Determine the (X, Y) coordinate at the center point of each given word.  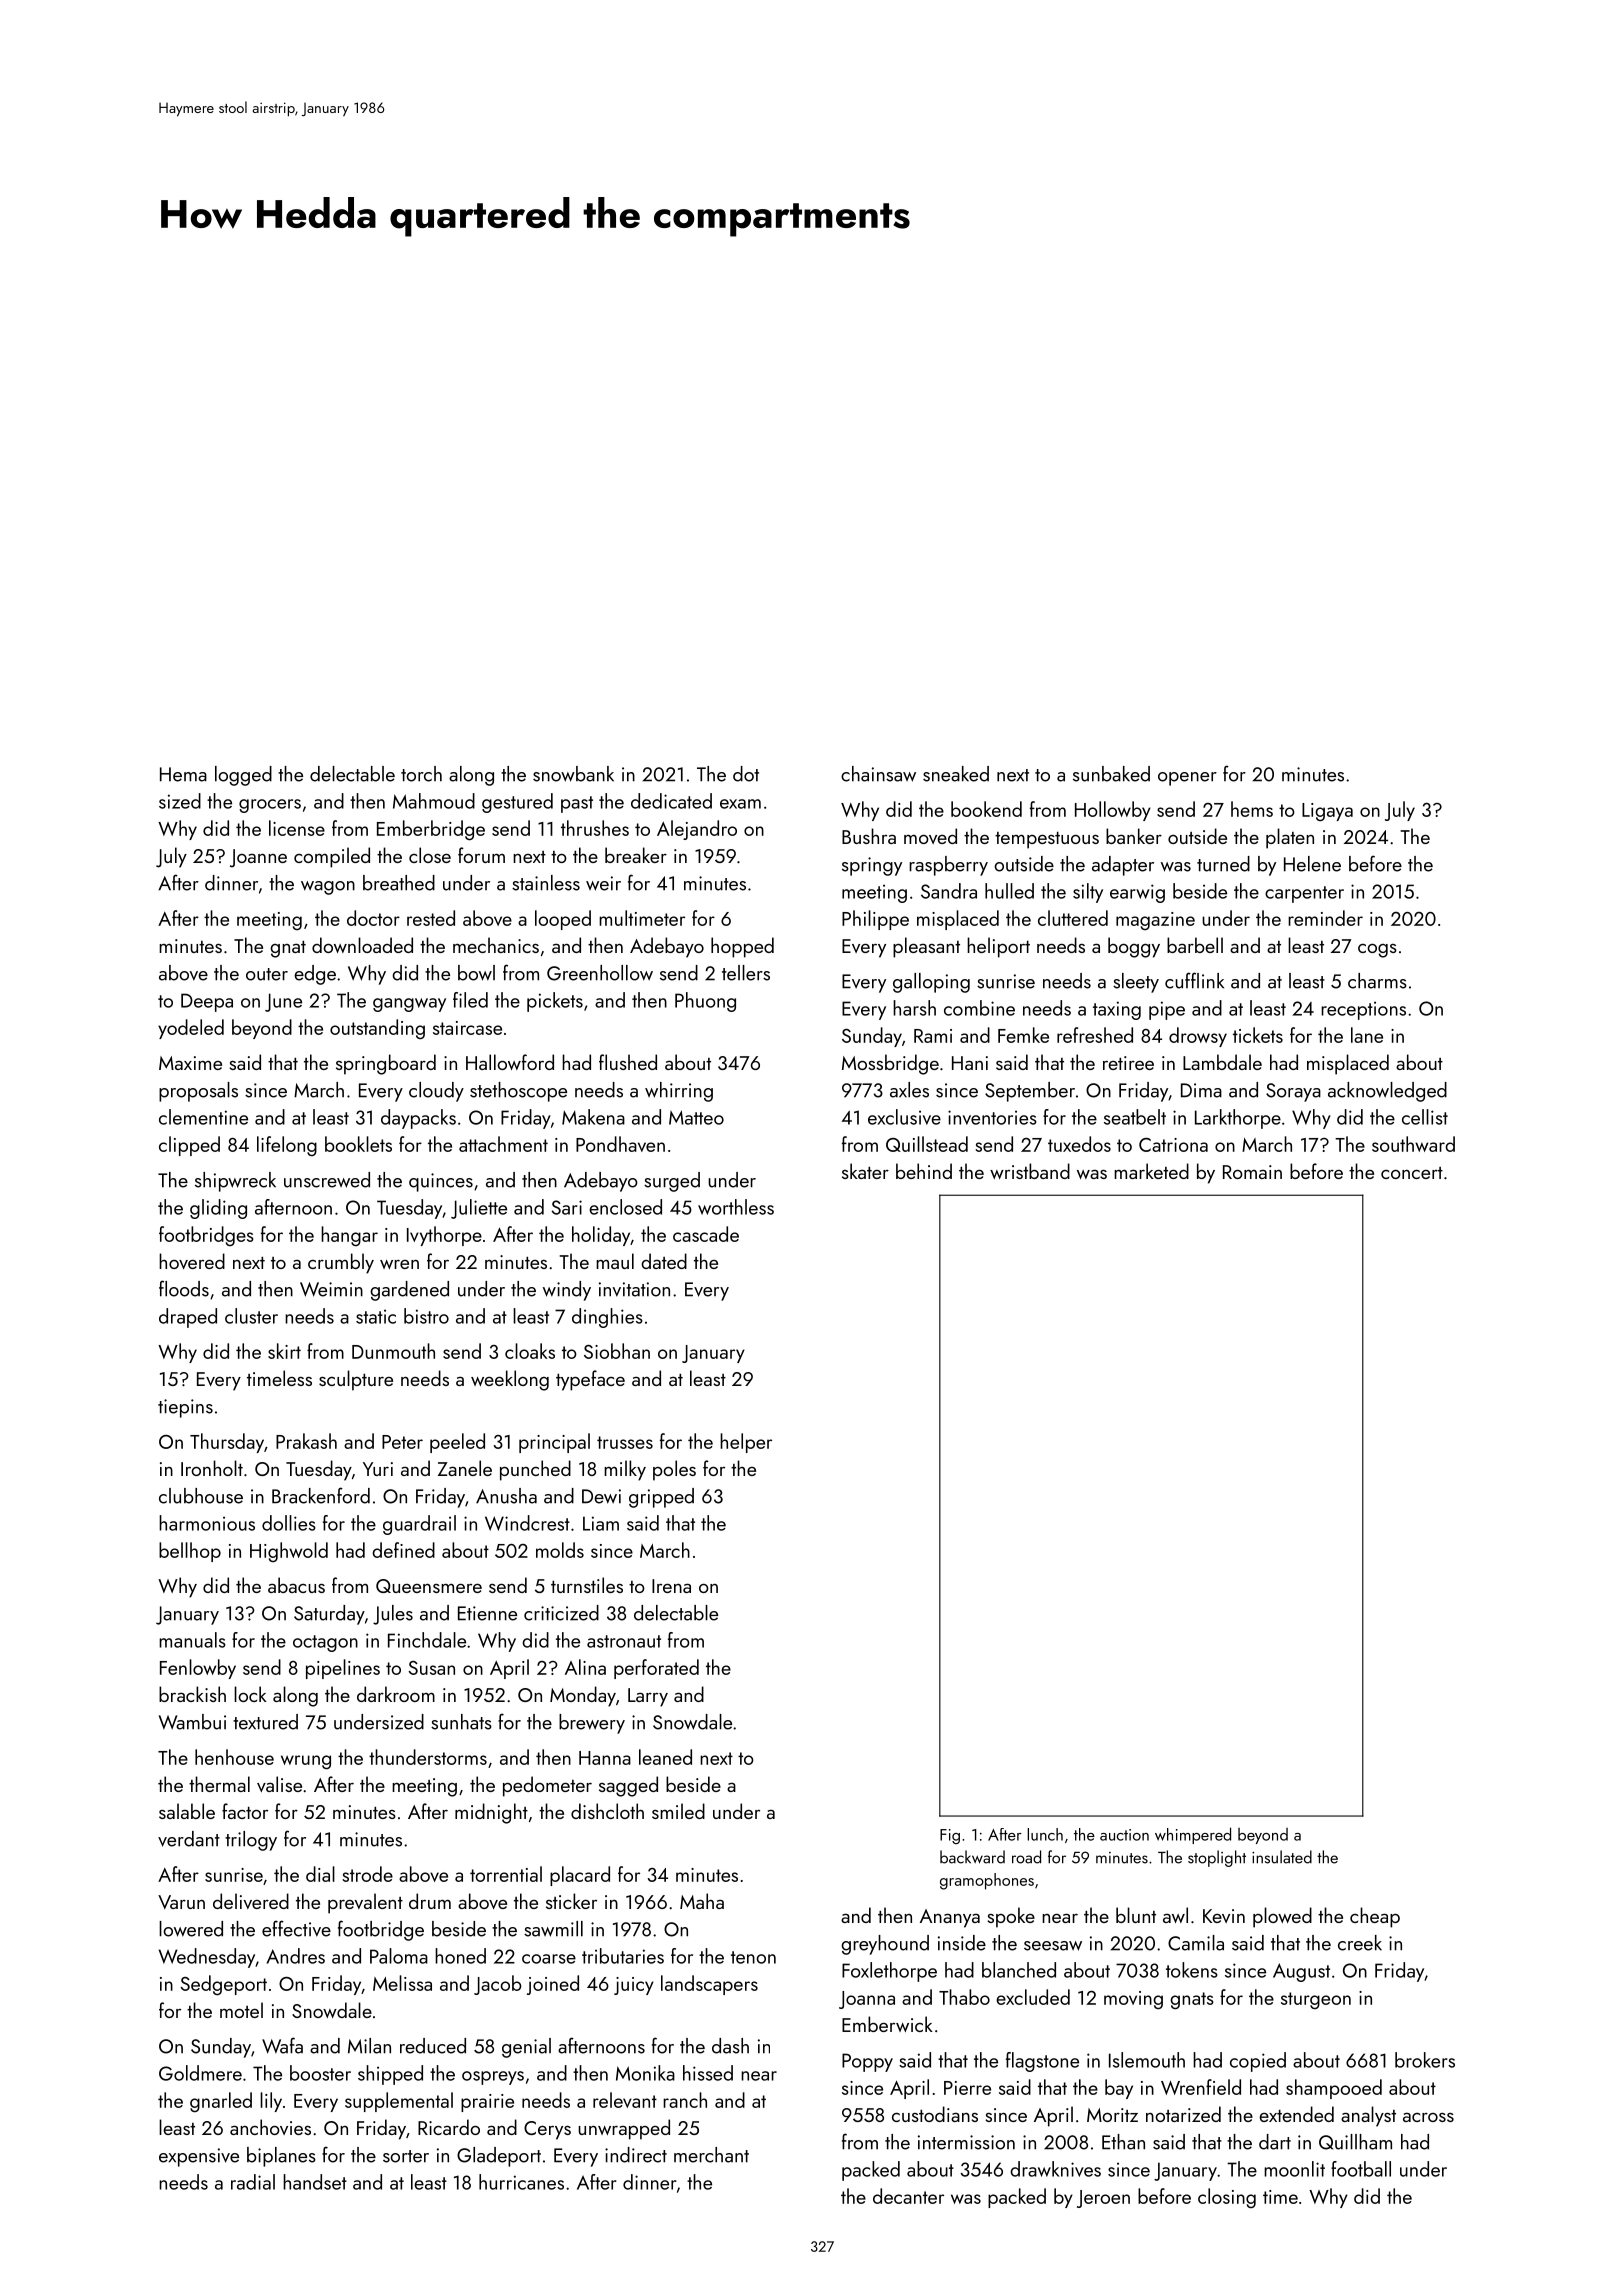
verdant (189, 1839)
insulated (1282, 1857)
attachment (503, 1144)
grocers (270, 806)
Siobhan (617, 1351)
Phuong (705, 1002)
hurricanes (521, 2182)
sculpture (356, 1380)
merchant (711, 2155)
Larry (648, 1697)
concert (1412, 1173)
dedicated (671, 801)
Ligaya (1327, 812)
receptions (1363, 1010)
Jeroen (1103, 2199)
